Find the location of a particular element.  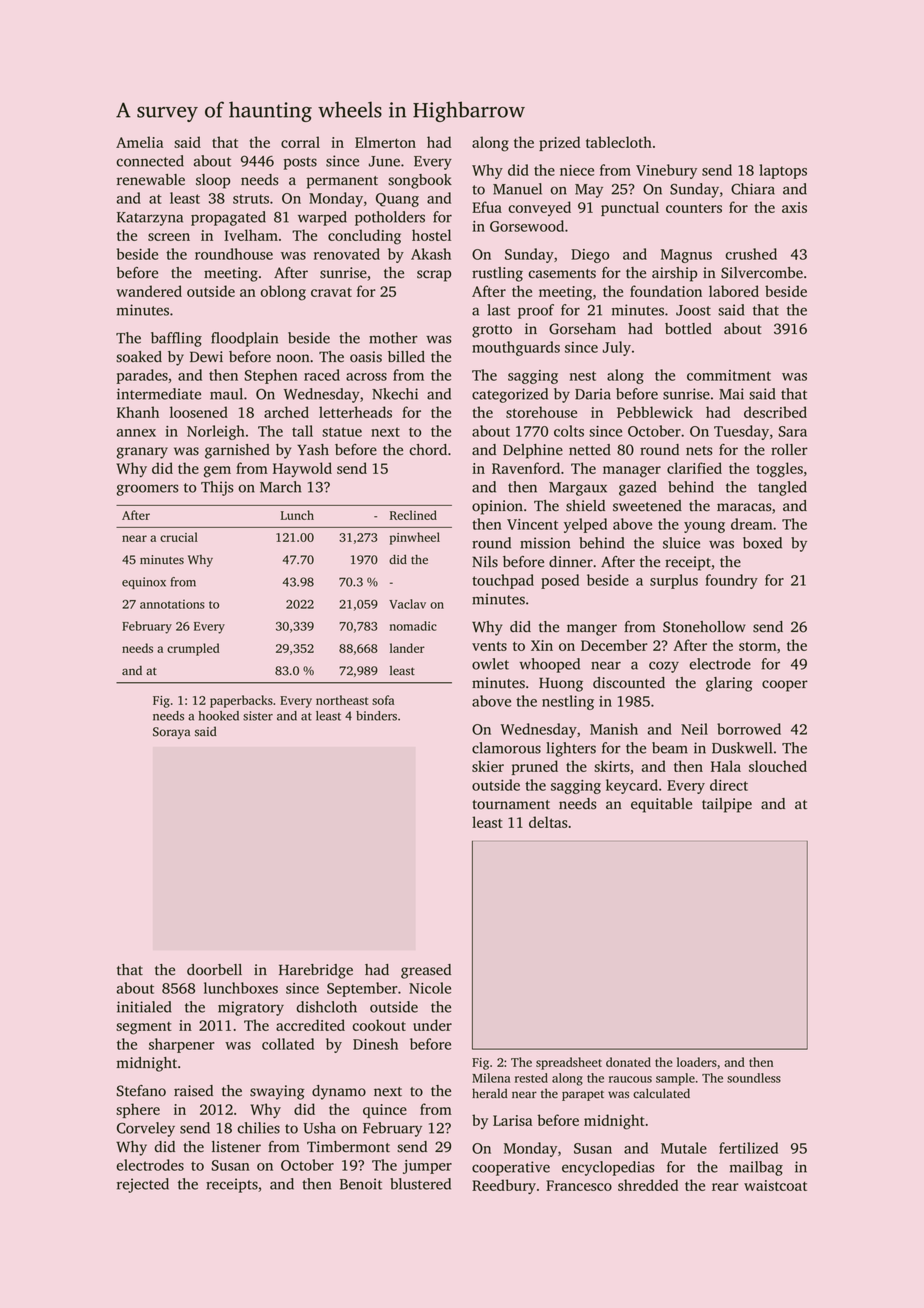

prized is located at coordinates (559, 143).
